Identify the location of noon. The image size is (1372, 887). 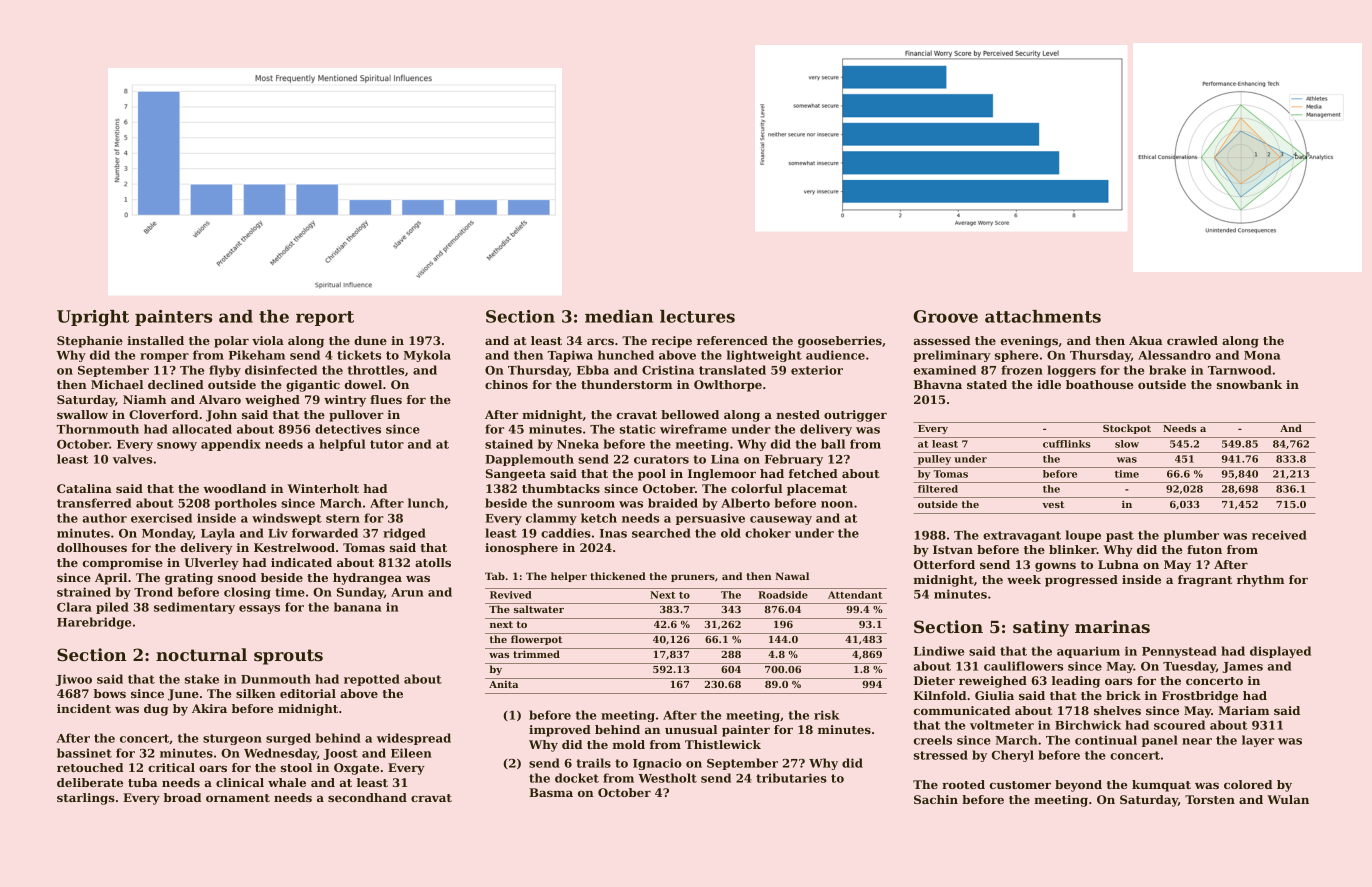
(837, 504).
